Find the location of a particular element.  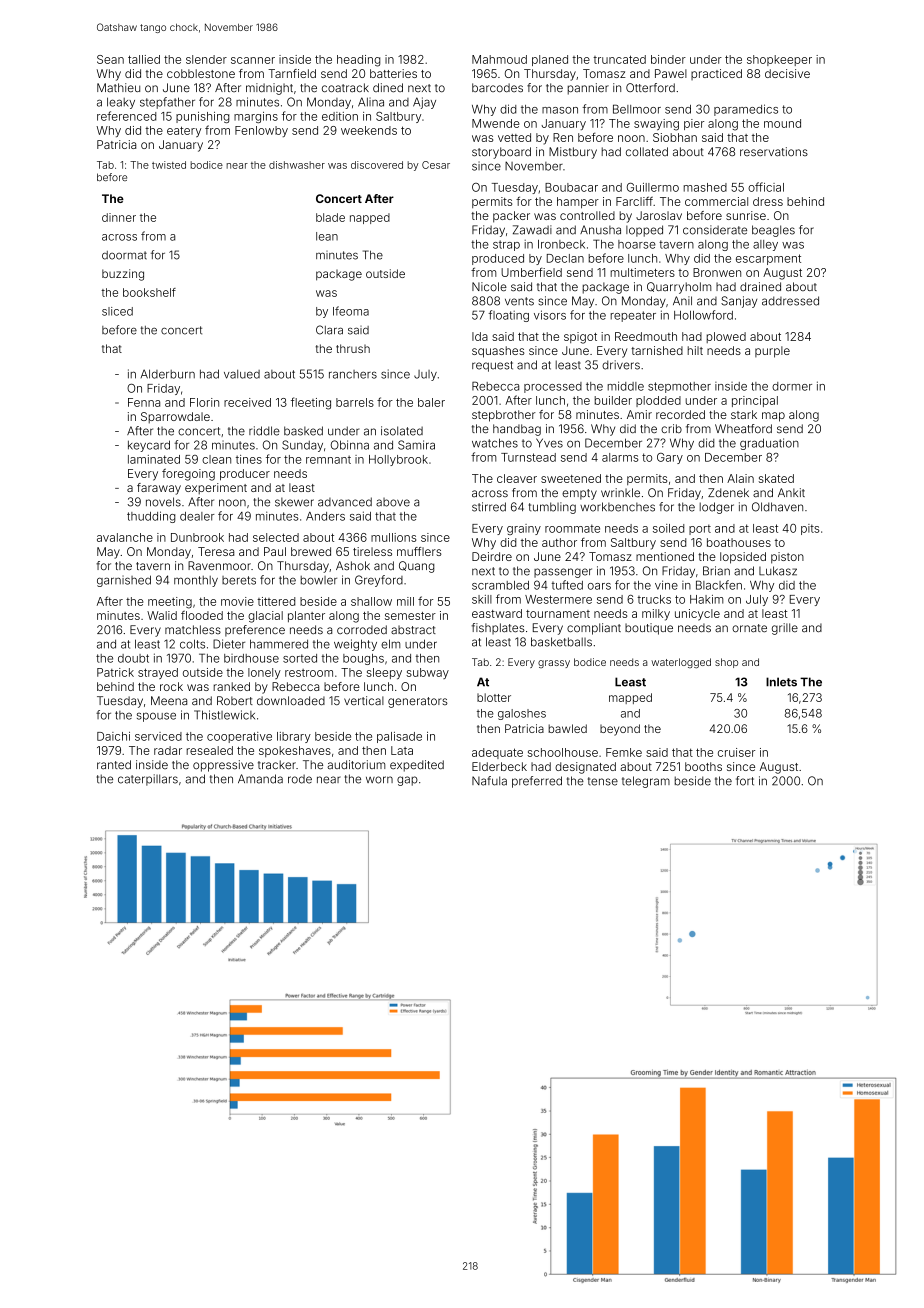

packer is located at coordinates (511, 217).
